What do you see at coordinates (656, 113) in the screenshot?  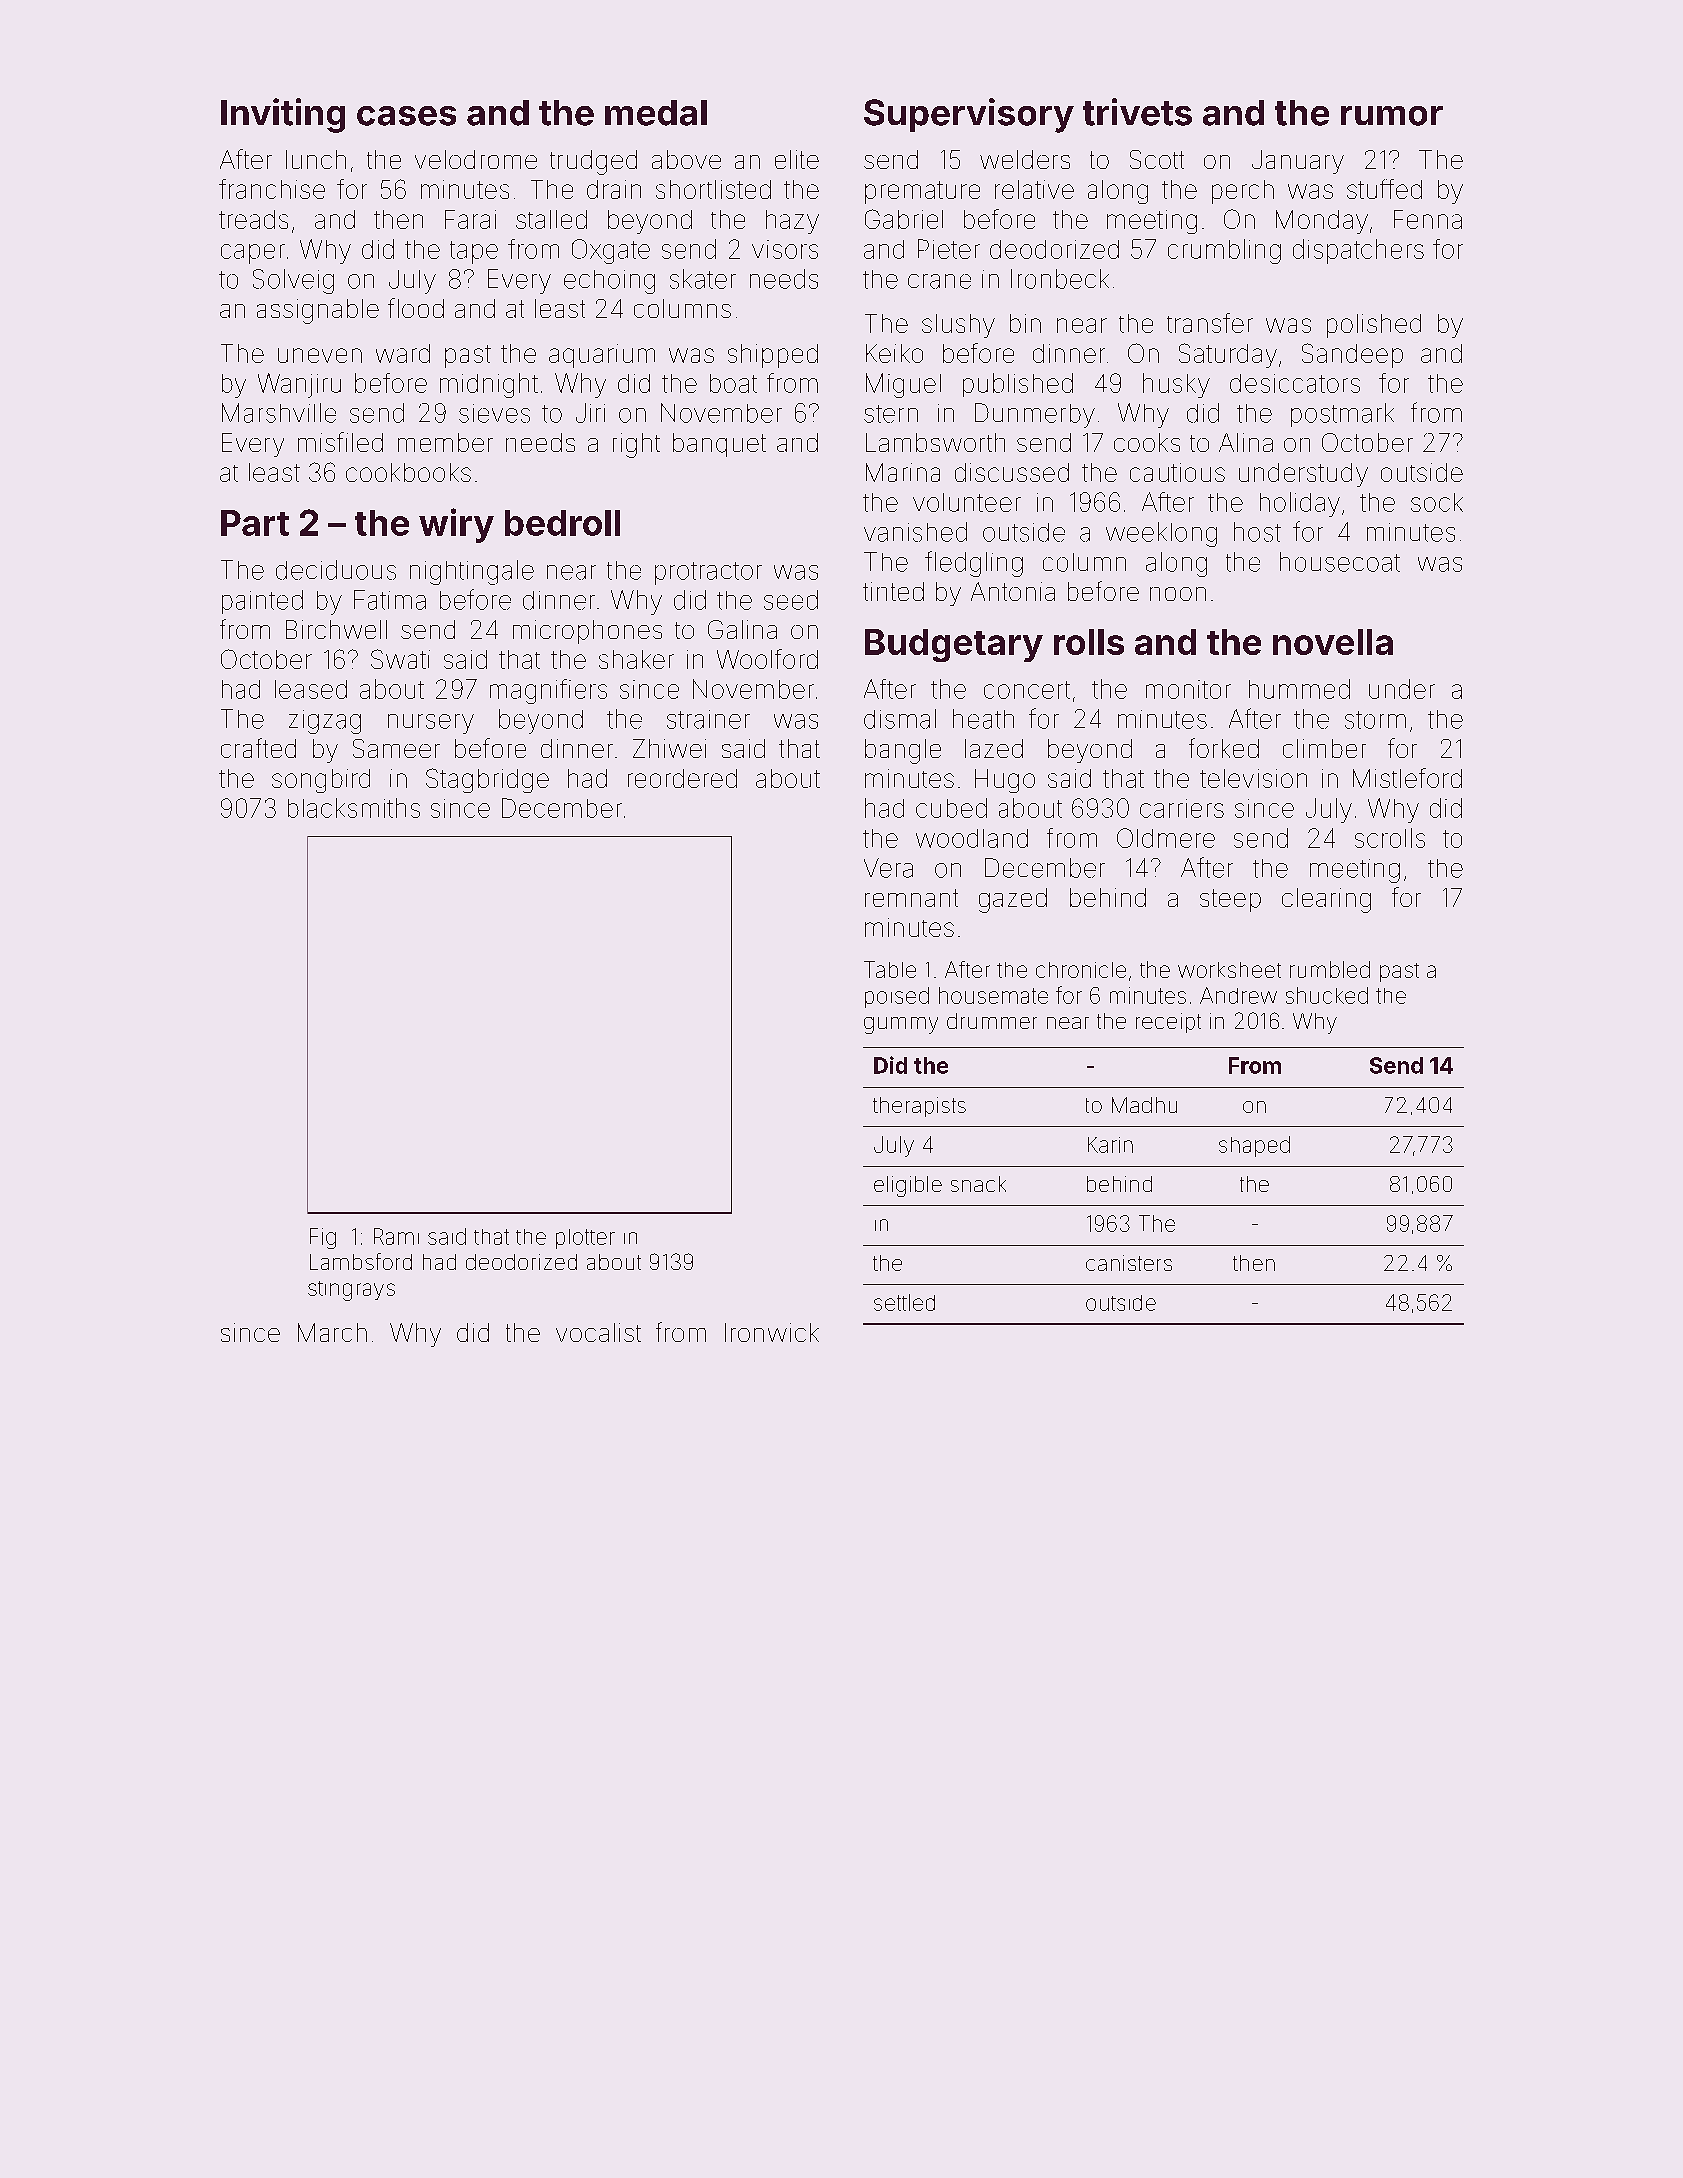 I see `medal` at bounding box center [656, 113].
